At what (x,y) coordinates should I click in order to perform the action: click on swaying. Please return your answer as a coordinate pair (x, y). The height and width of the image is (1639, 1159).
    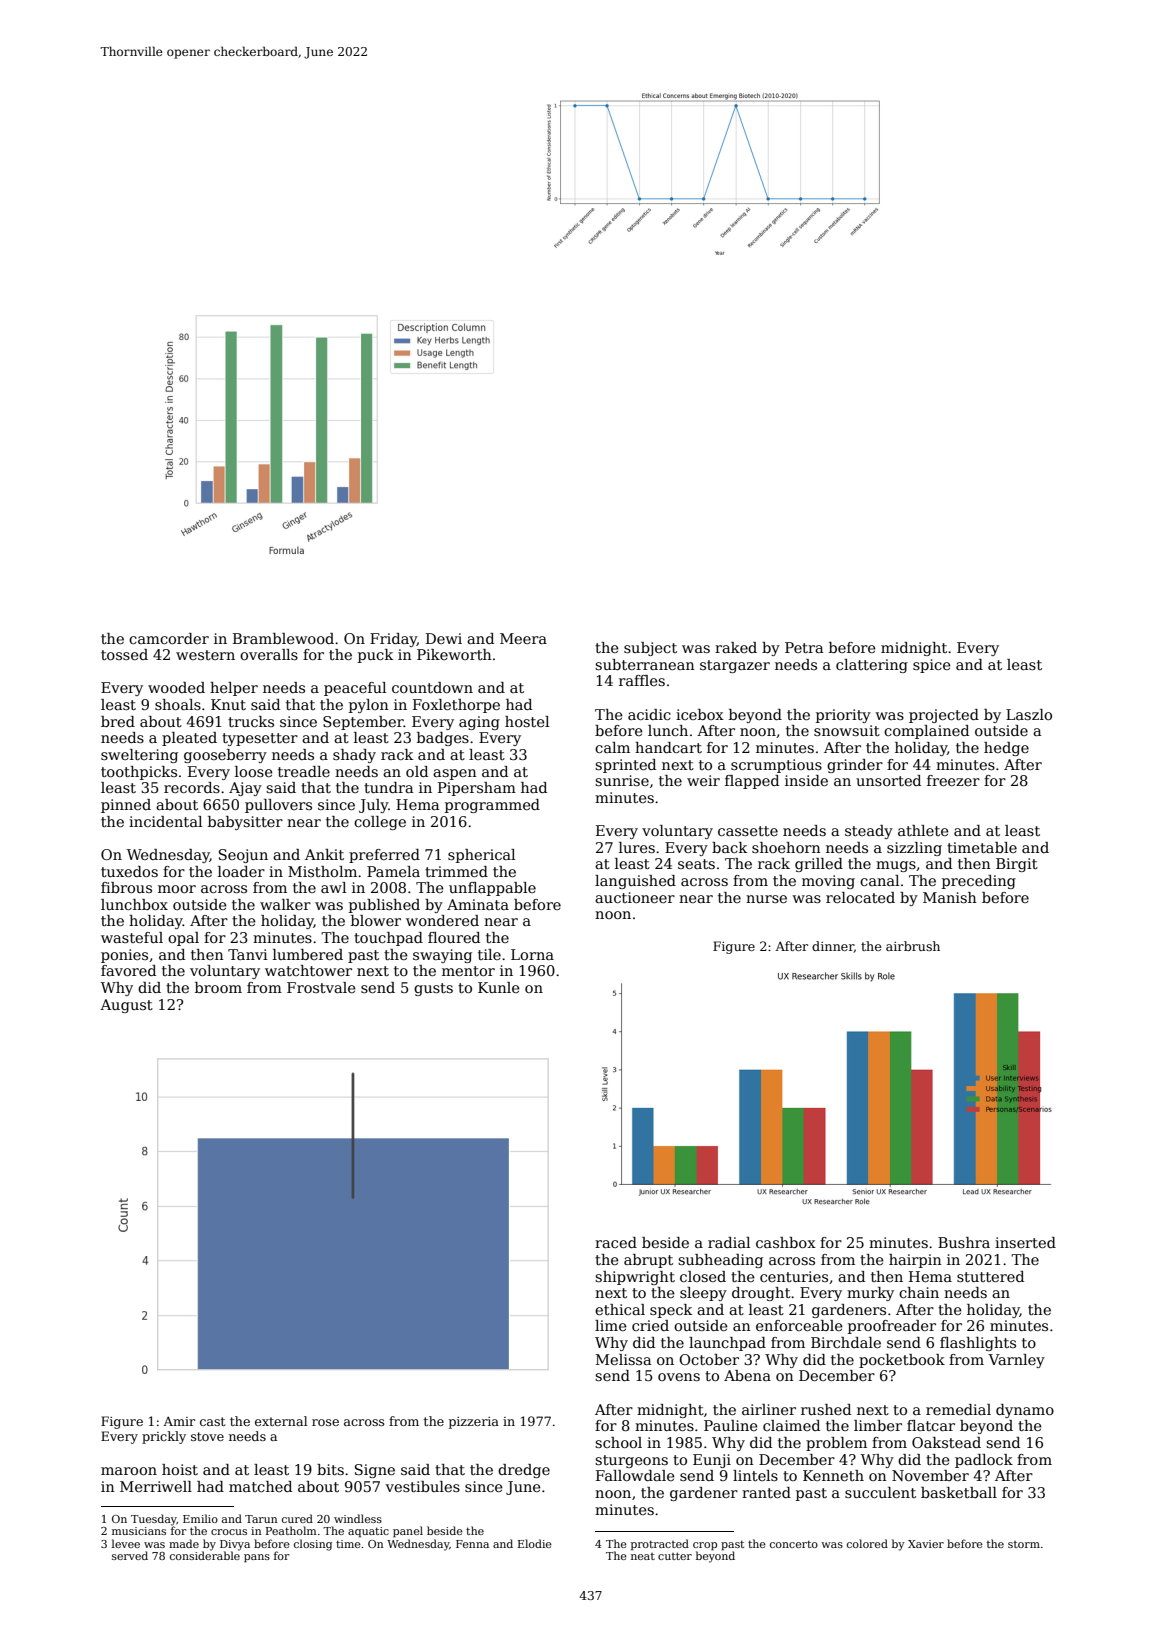
    Looking at the image, I should click on (442, 956).
